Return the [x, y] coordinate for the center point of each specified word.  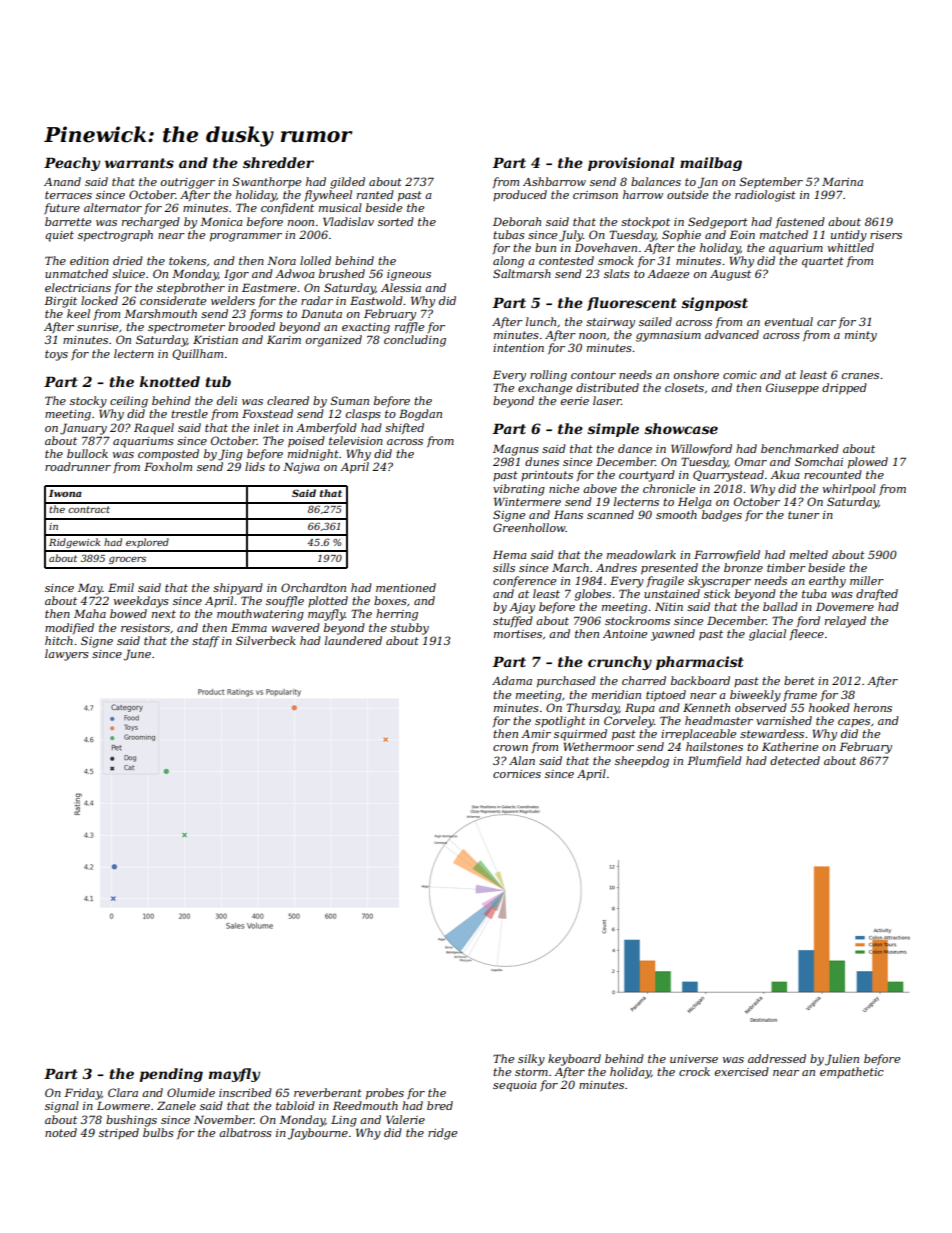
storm [531, 1072]
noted [61, 1132]
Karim [284, 339]
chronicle [669, 488]
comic [740, 375]
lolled [315, 260]
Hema [510, 554]
